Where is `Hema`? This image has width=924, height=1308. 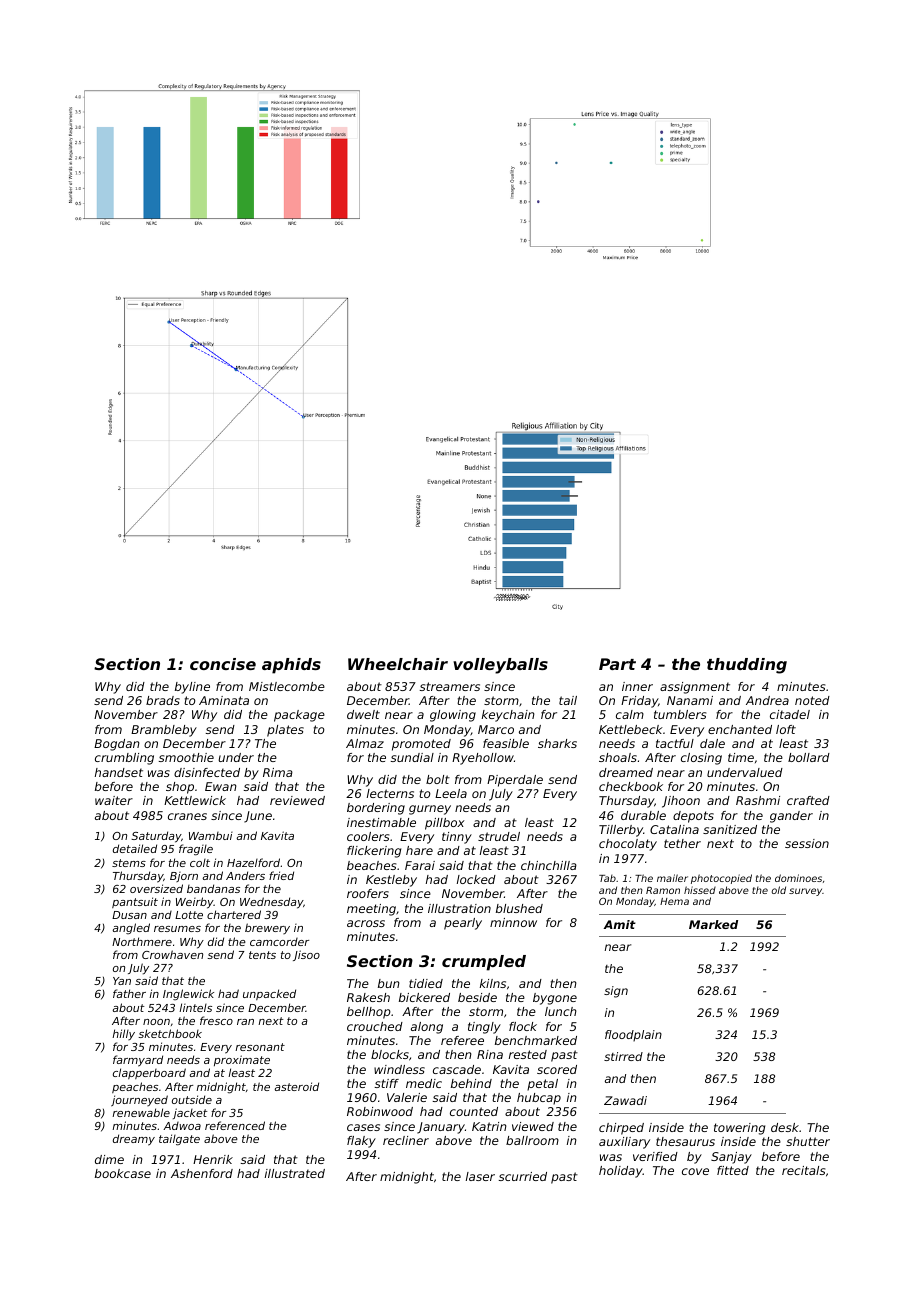
Hema is located at coordinates (674, 901).
